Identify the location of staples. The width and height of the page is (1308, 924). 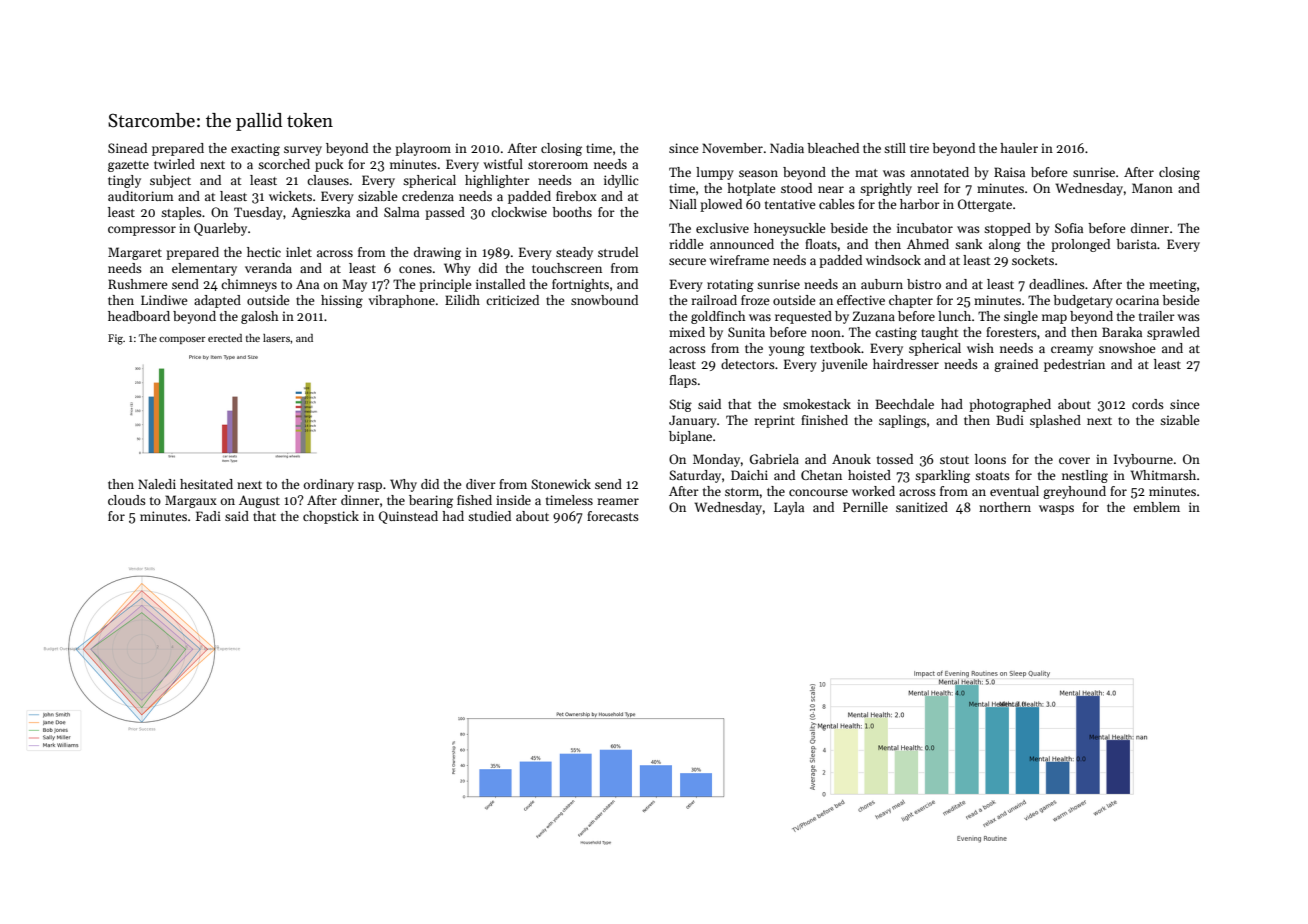
(181, 213).
